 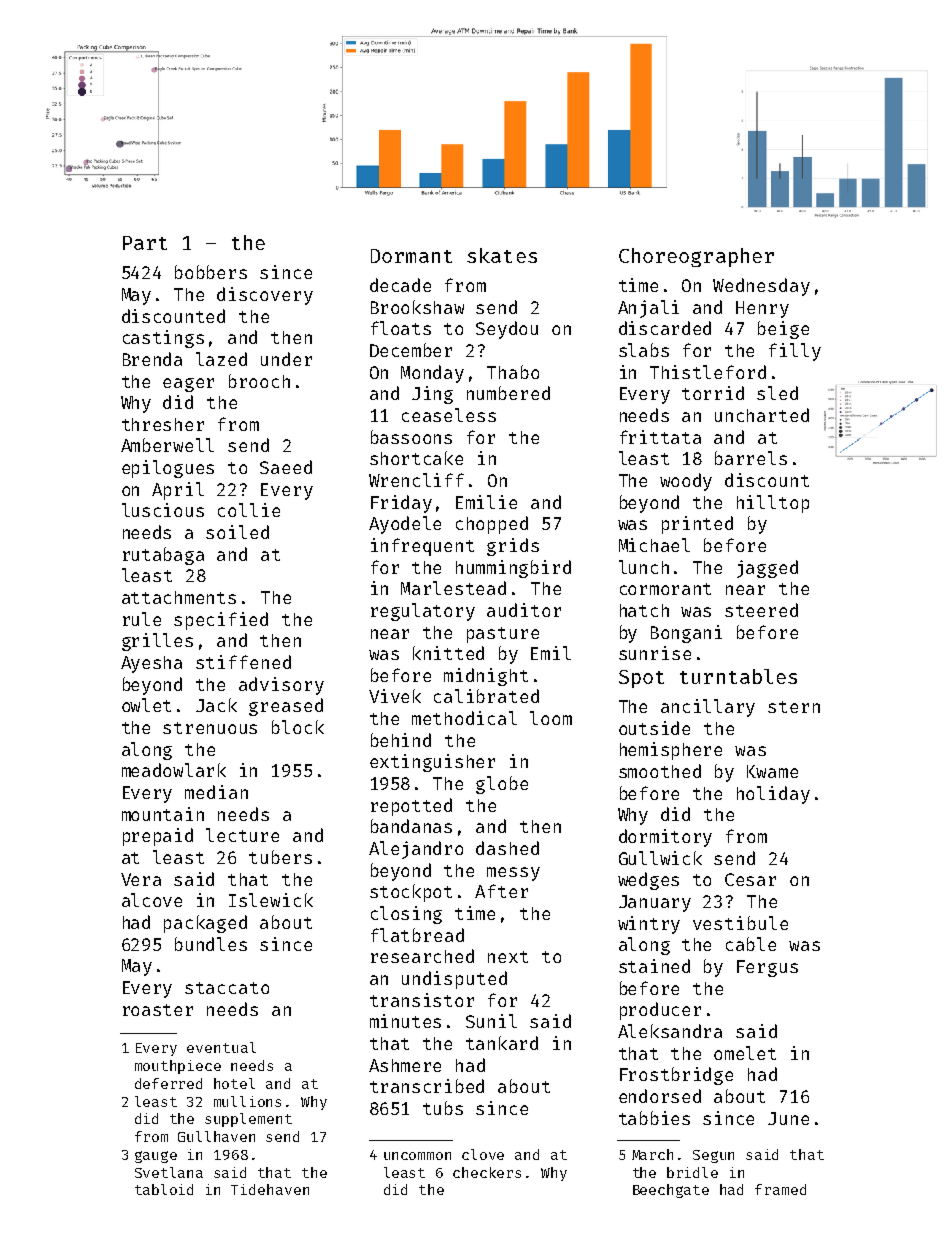 I want to click on prepaid, so click(x=158, y=837).
